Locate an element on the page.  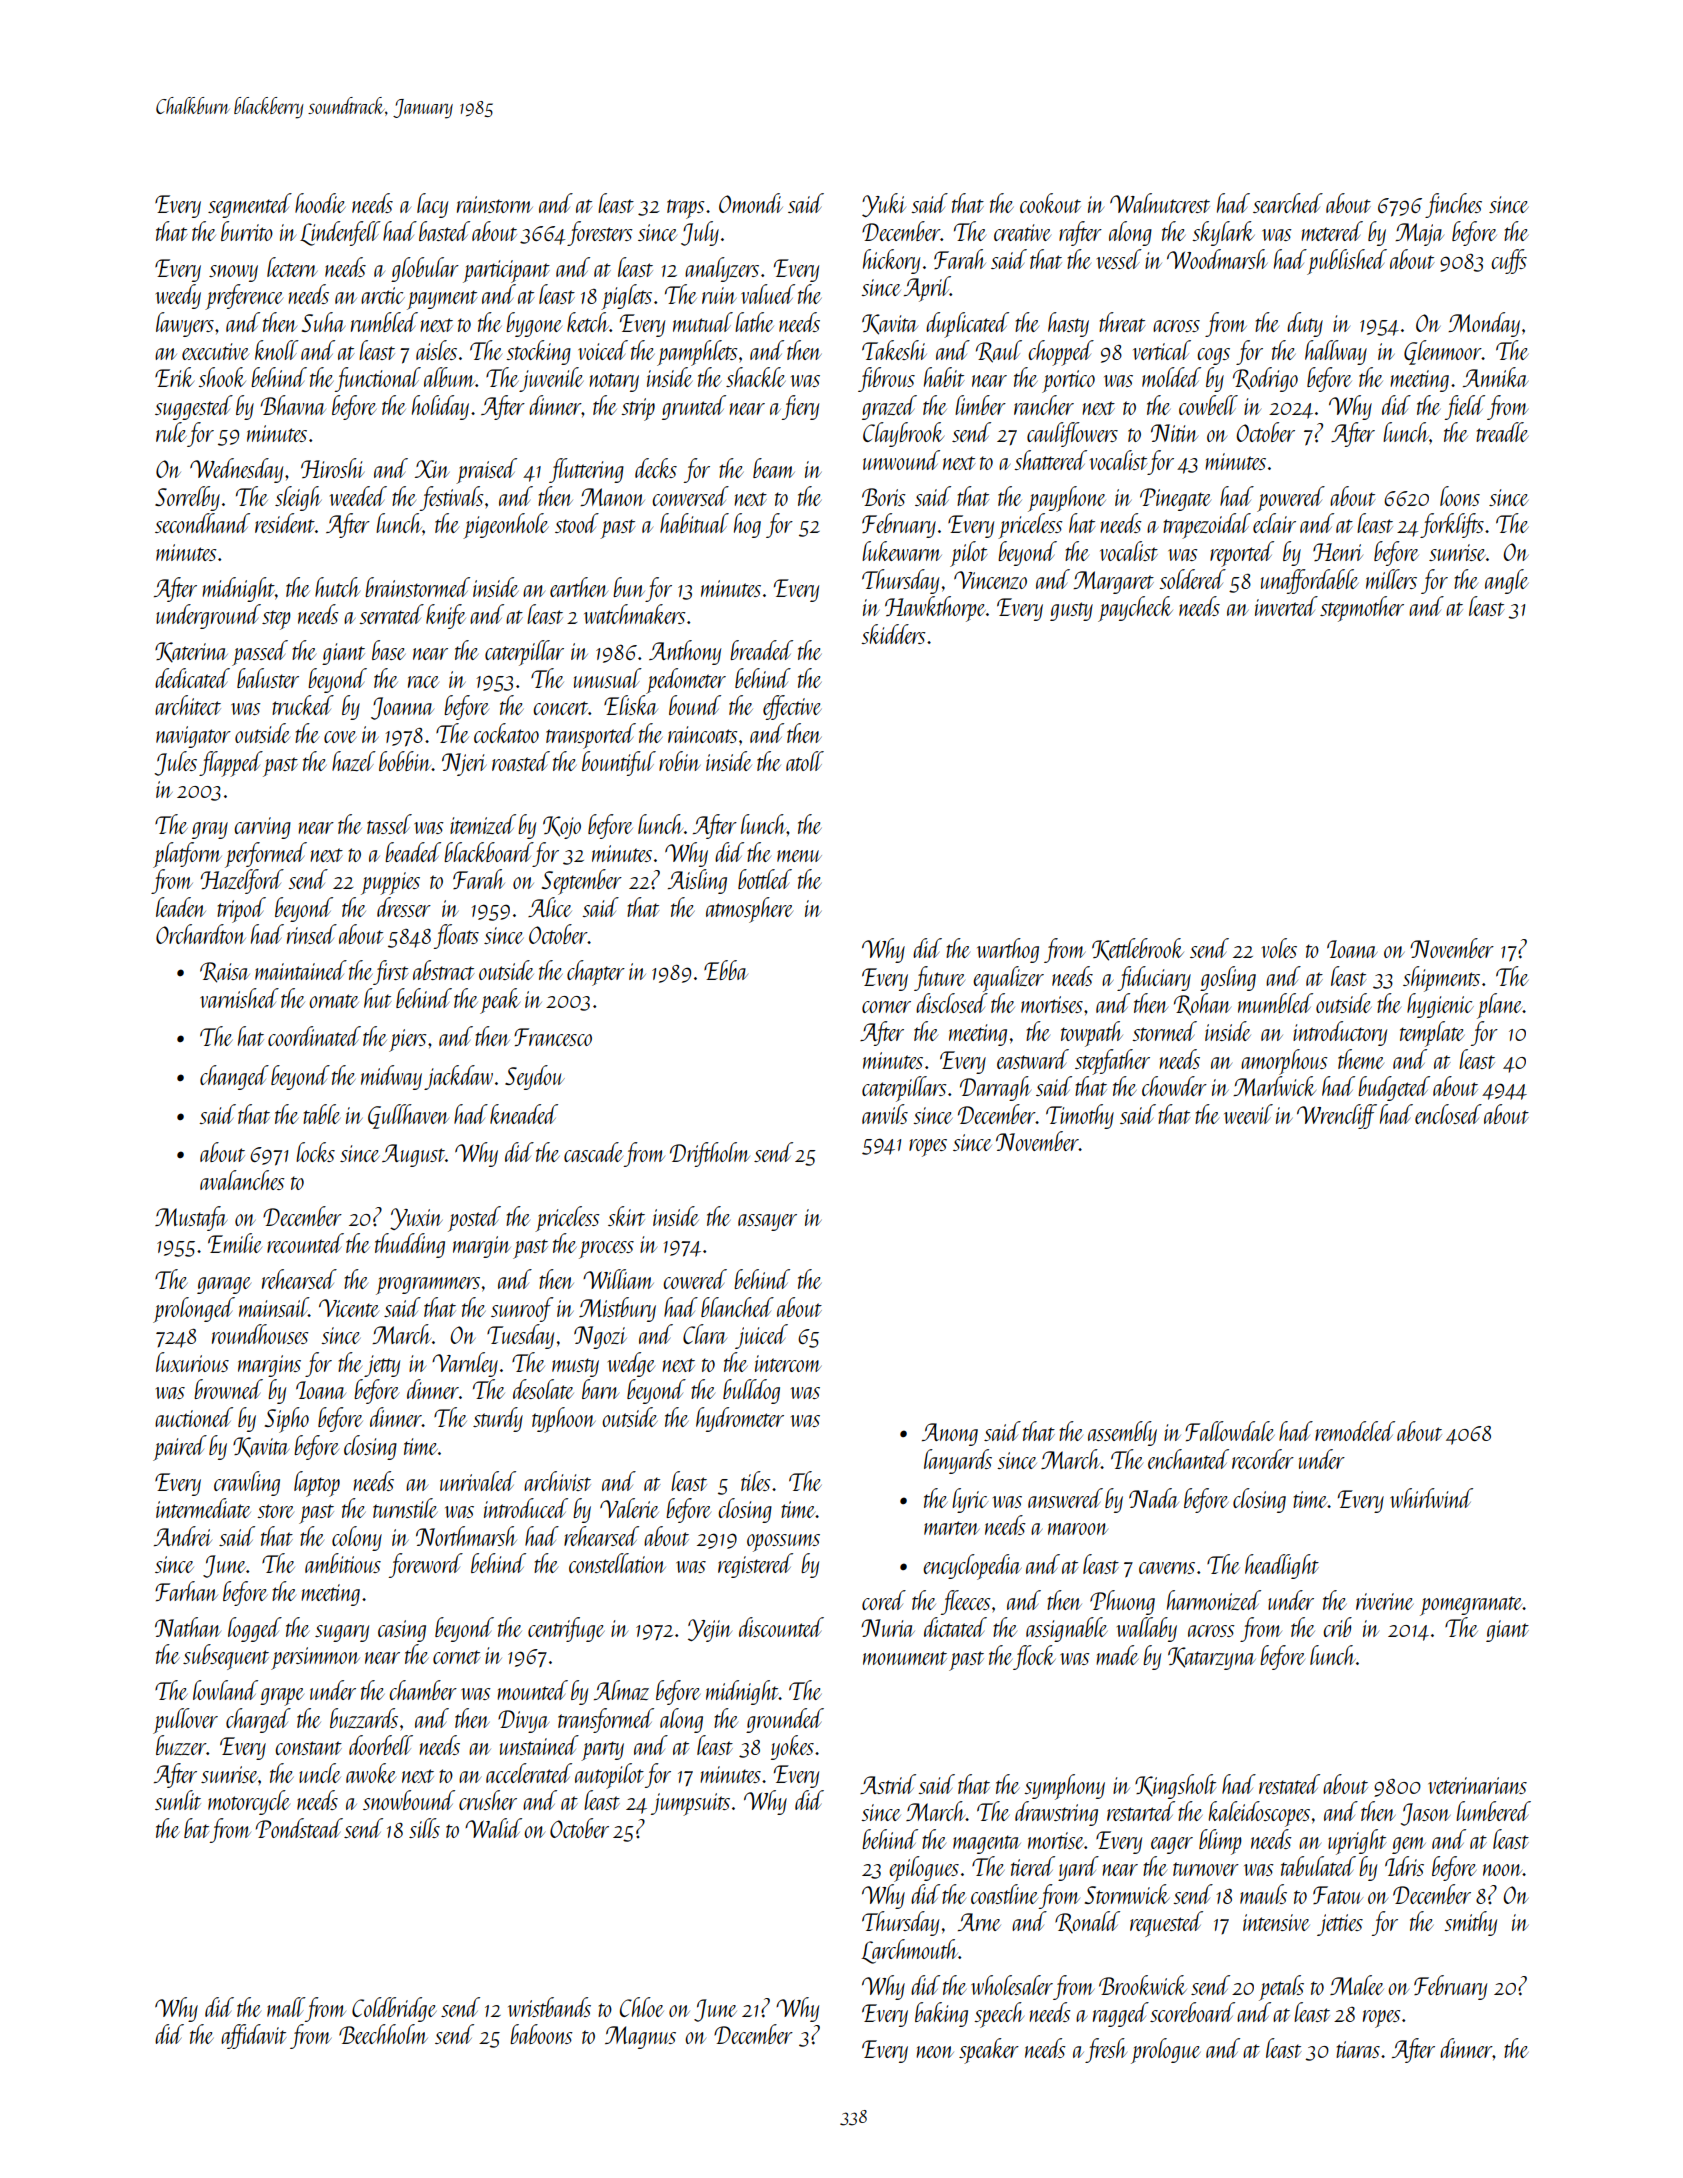
inverted is located at coordinates (1286, 606).
